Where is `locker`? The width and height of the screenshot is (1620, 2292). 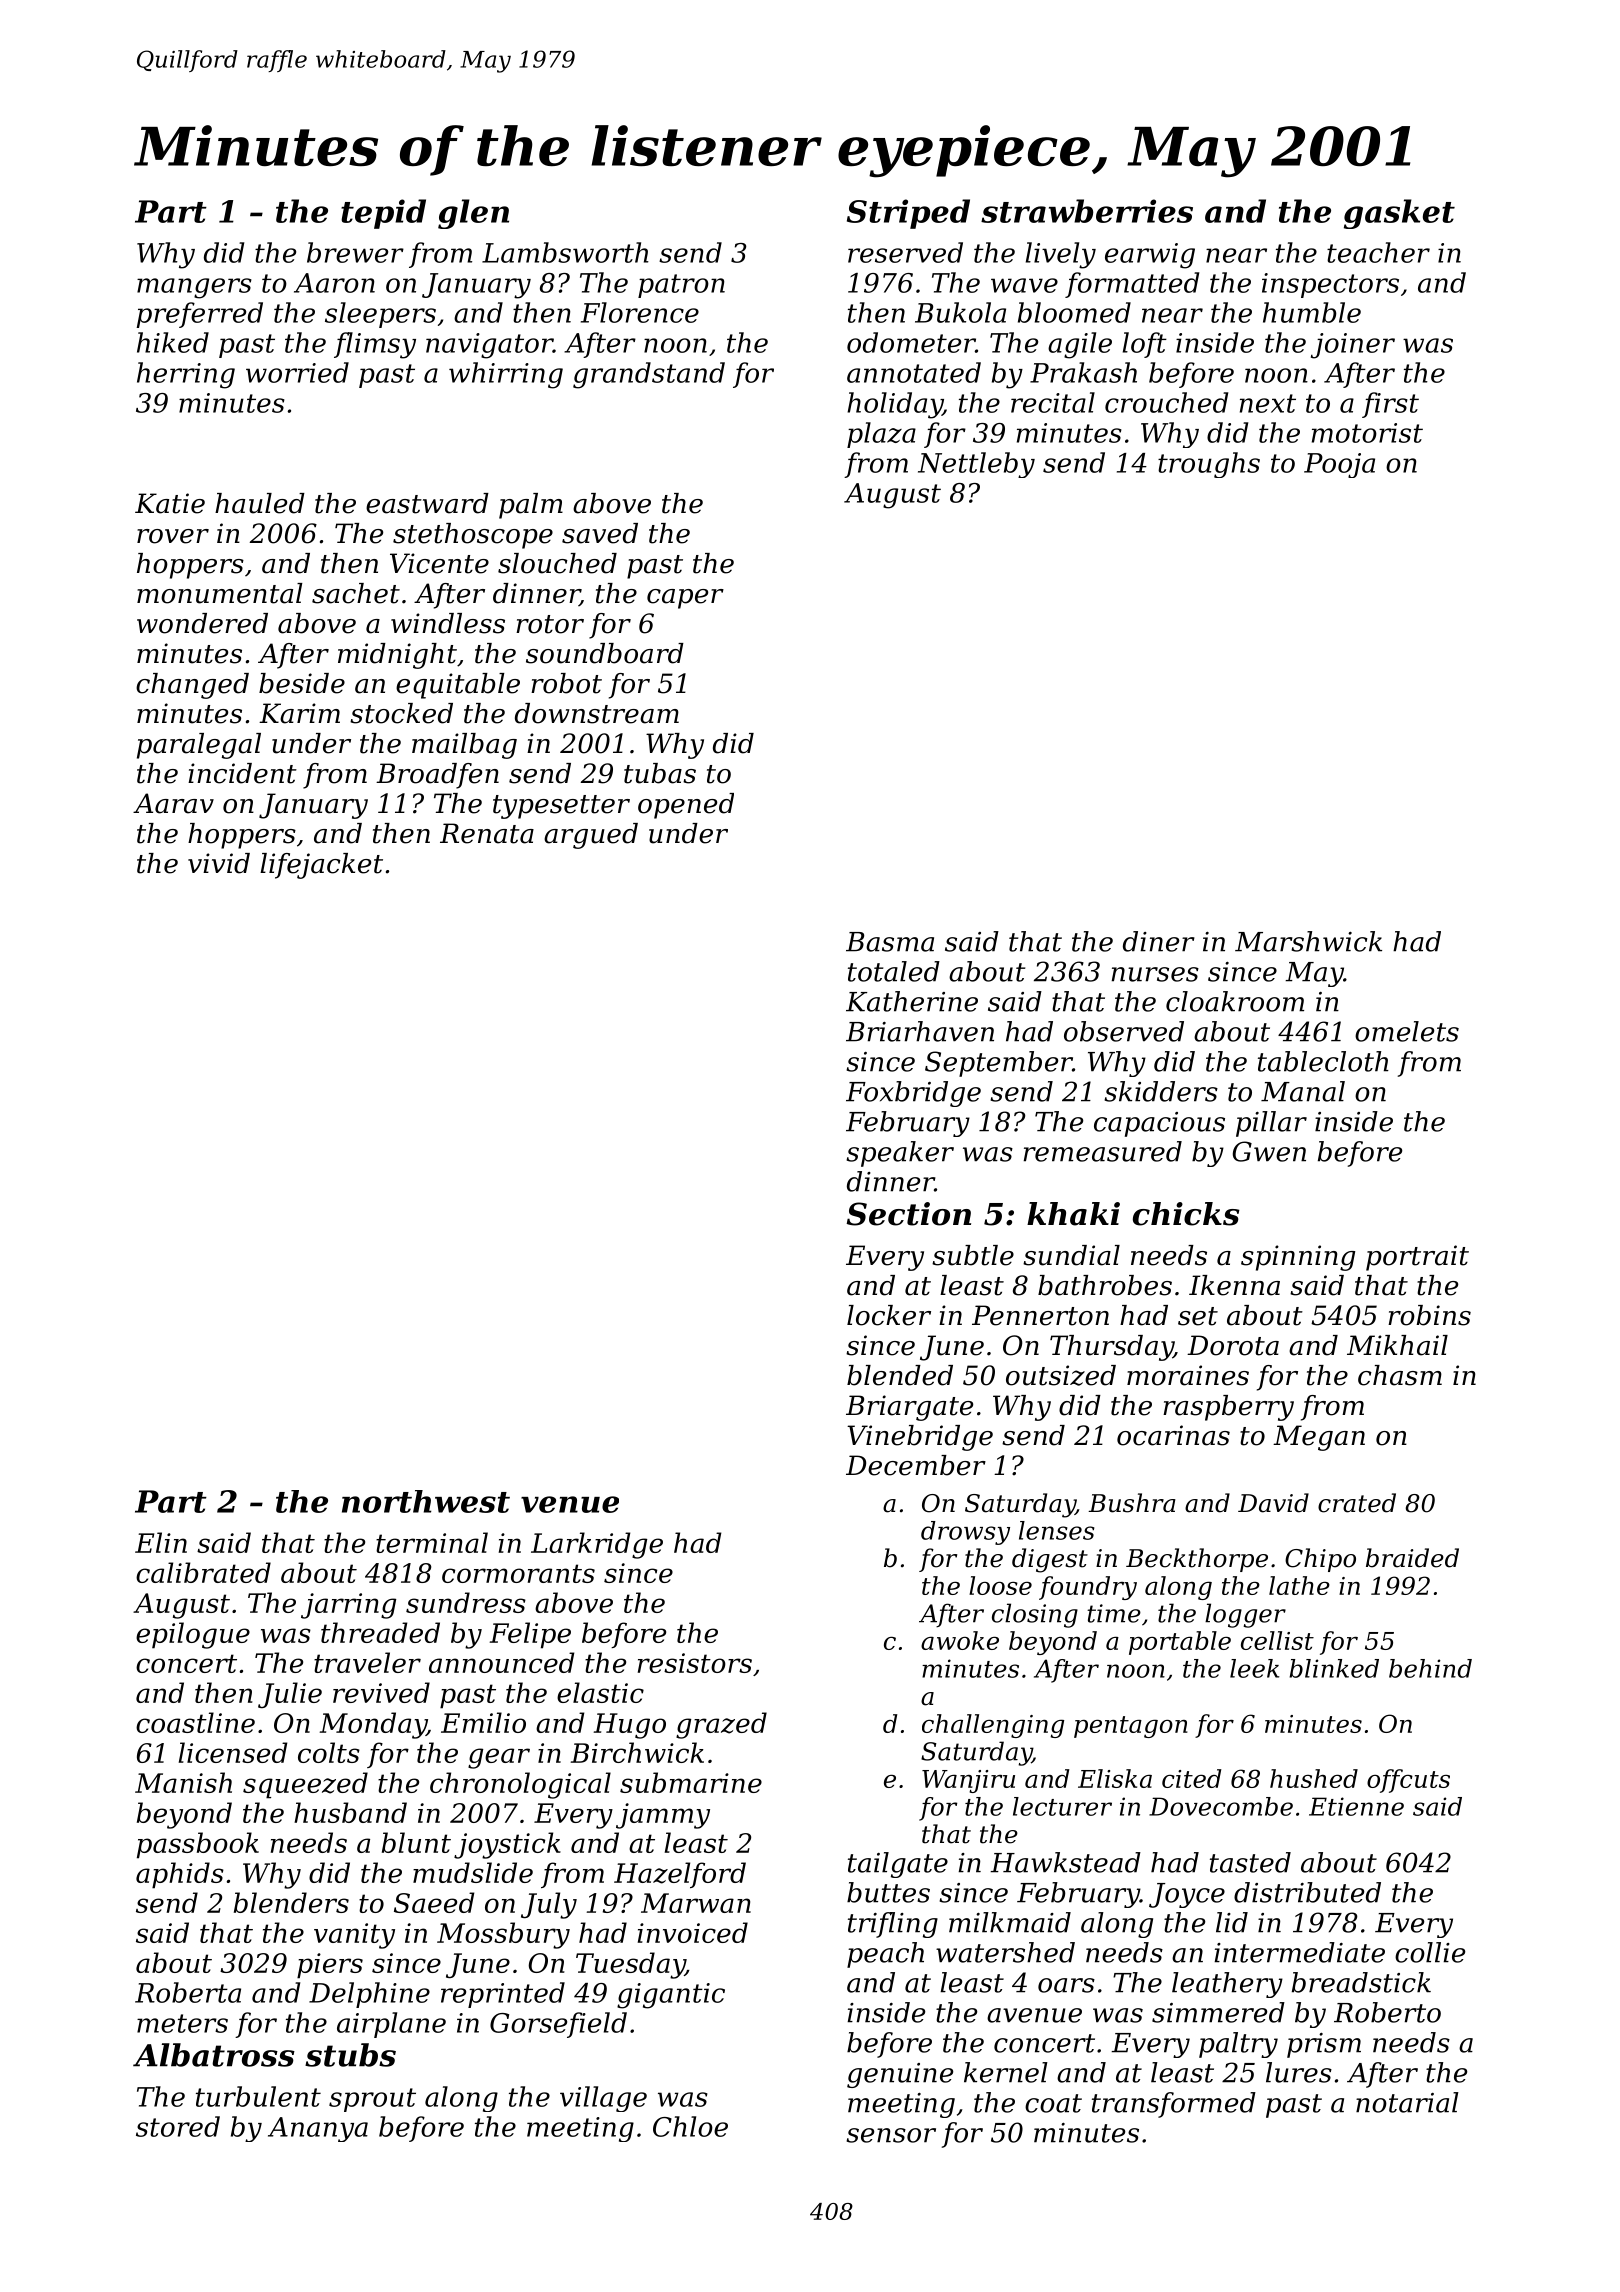 locker is located at coordinates (889, 1315).
